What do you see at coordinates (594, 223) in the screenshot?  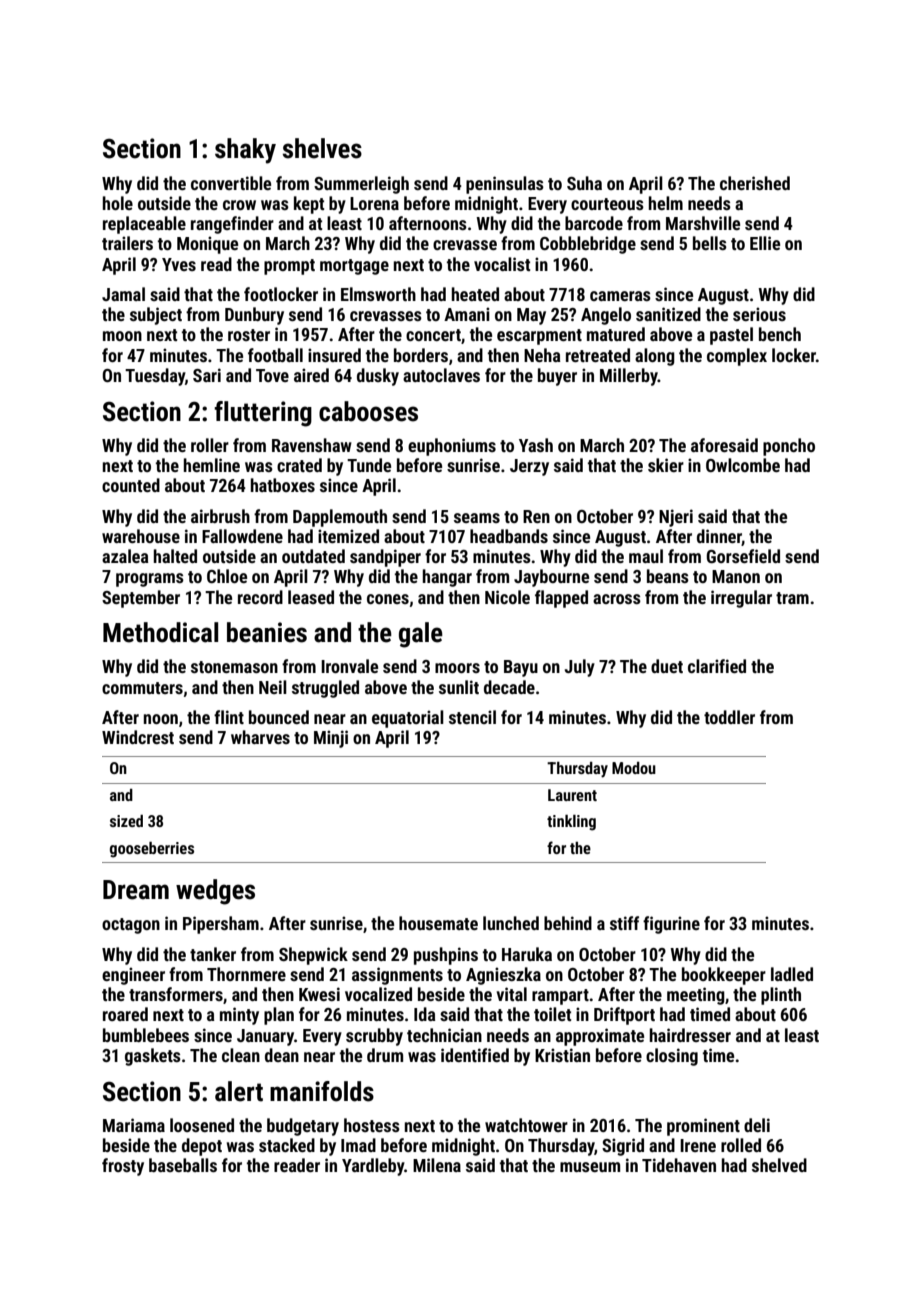 I see `barcode` at bounding box center [594, 223].
